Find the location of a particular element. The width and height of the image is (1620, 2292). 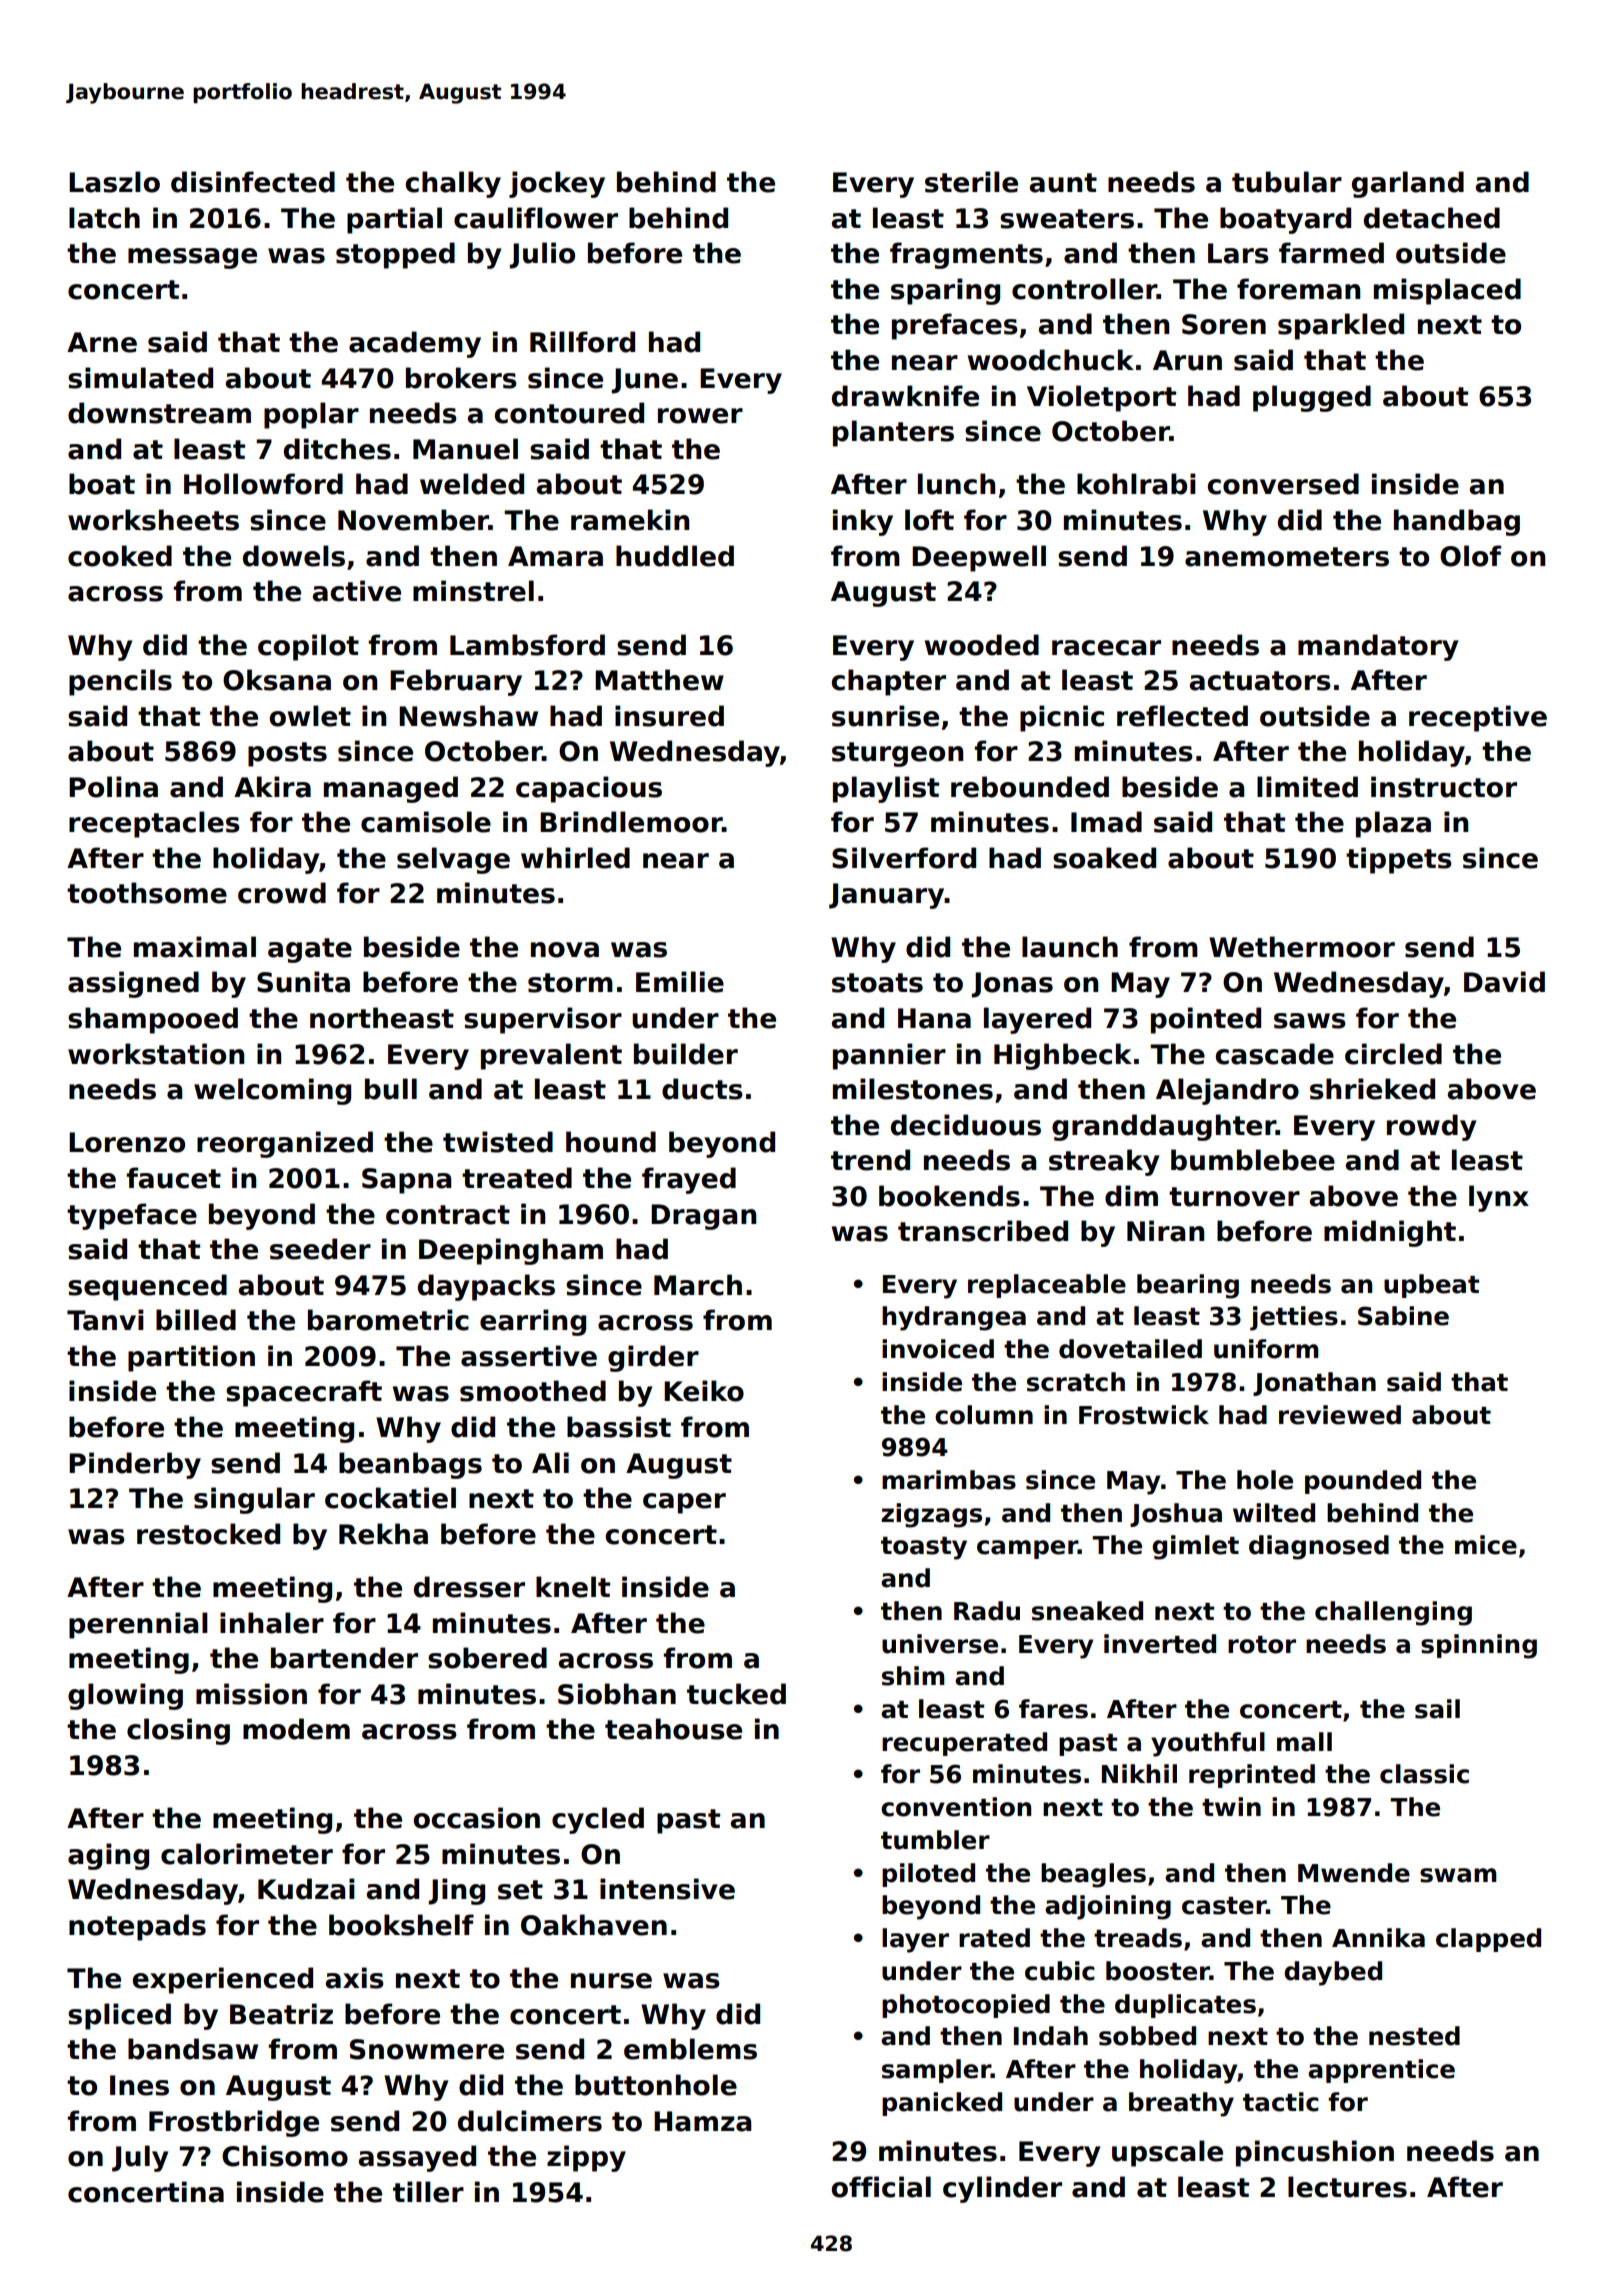

sterile is located at coordinates (971, 182).
